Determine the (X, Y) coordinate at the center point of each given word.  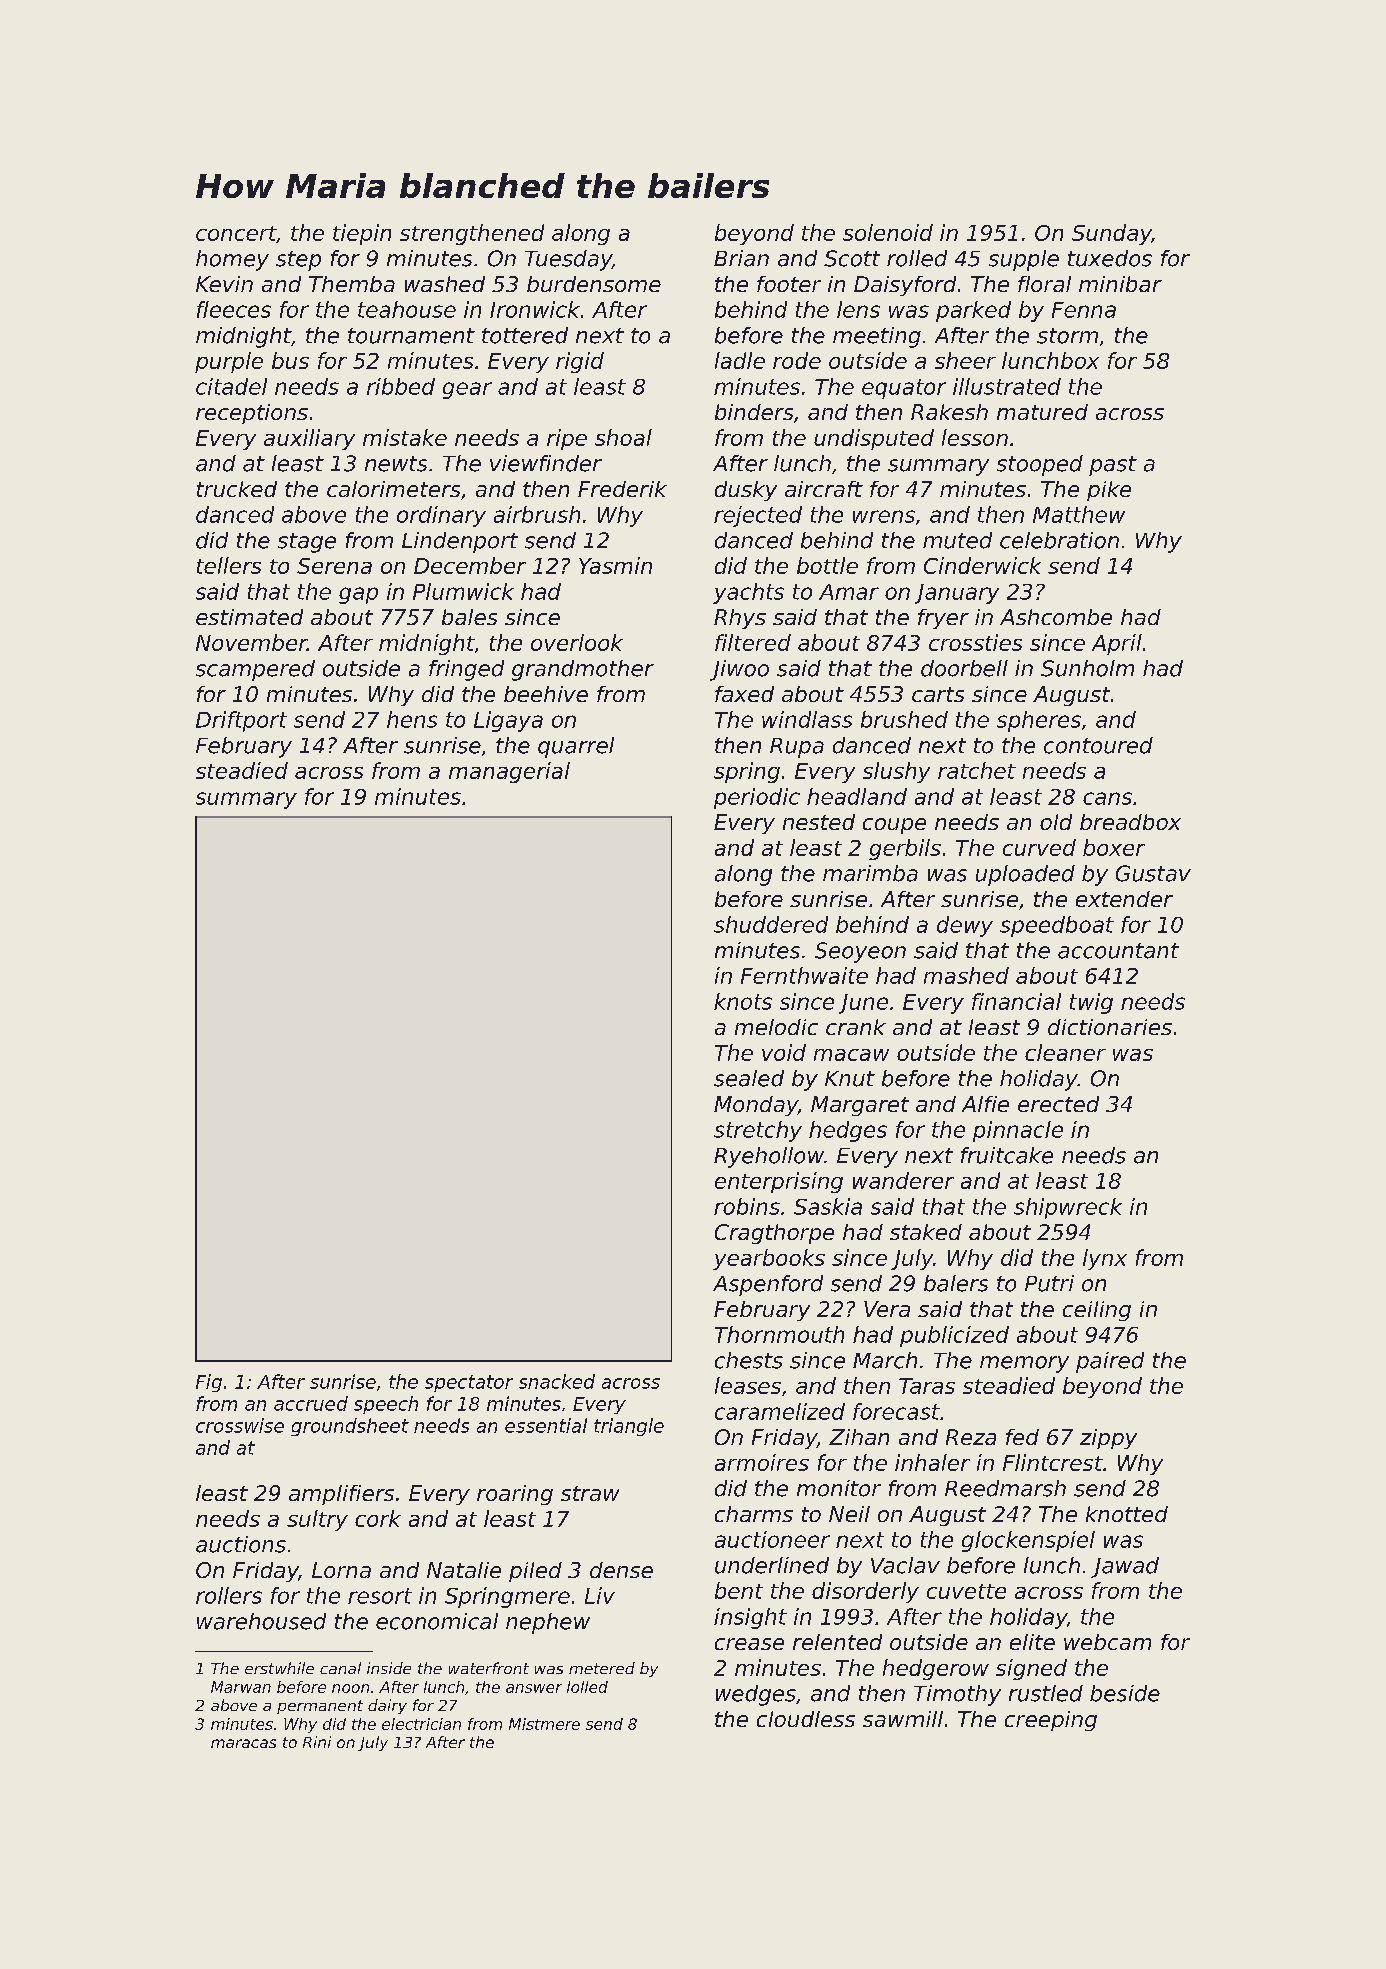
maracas (243, 1743)
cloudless (806, 1719)
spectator (469, 1383)
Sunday (1112, 234)
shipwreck (1068, 1208)
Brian (741, 258)
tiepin (362, 234)
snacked (557, 1381)
